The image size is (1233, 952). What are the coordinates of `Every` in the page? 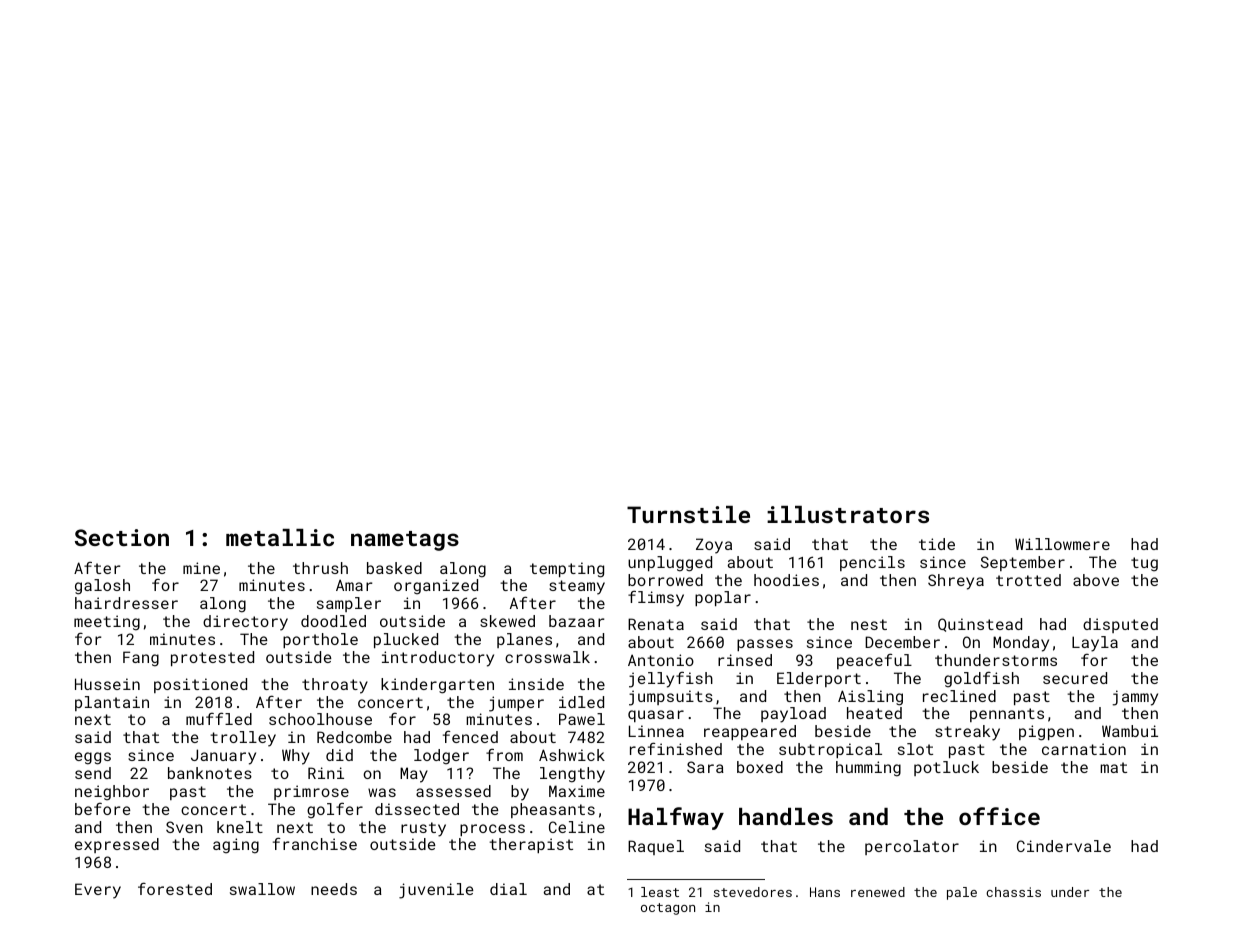 It's located at (98, 891).
